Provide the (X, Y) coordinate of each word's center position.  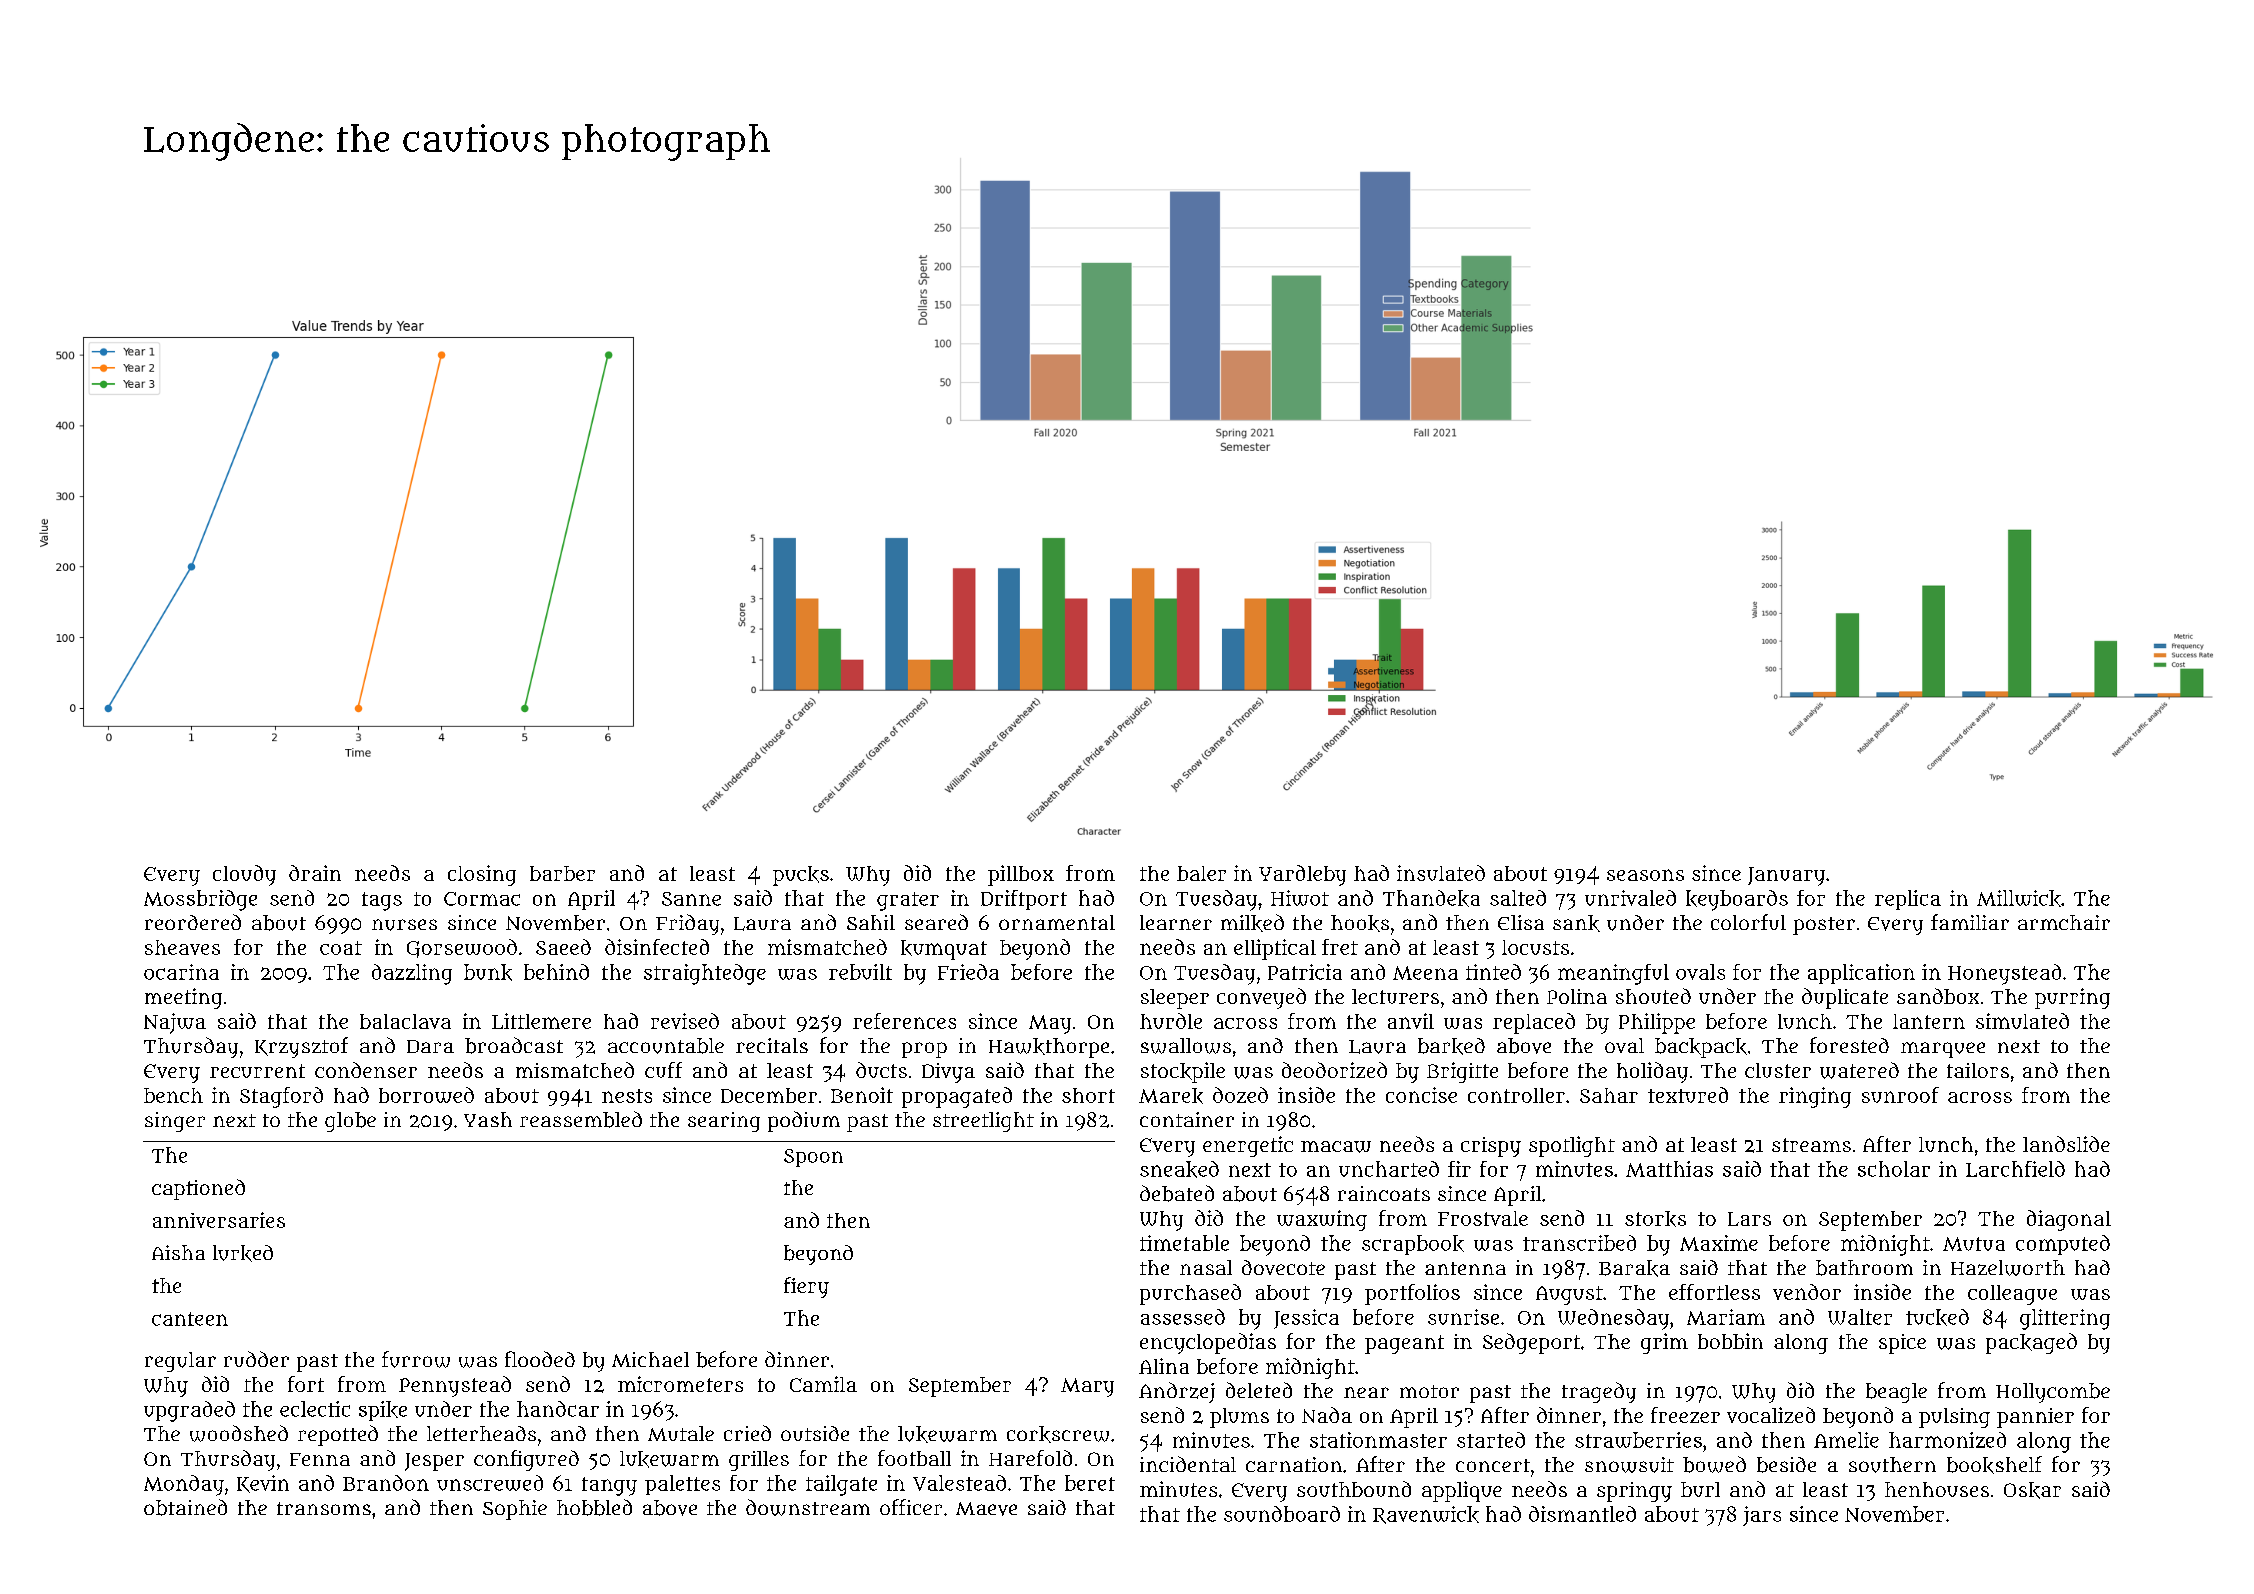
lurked (243, 1253)
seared (936, 922)
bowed (1714, 1464)
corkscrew (1058, 1434)
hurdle (1171, 1021)
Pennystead (455, 1386)
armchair (2064, 922)
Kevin (263, 1484)
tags (382, 901)
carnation (1294, 1464)
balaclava (405, 1021)
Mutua (1974, 1244)
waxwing (1322, 1220)
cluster (1778, 1070)
